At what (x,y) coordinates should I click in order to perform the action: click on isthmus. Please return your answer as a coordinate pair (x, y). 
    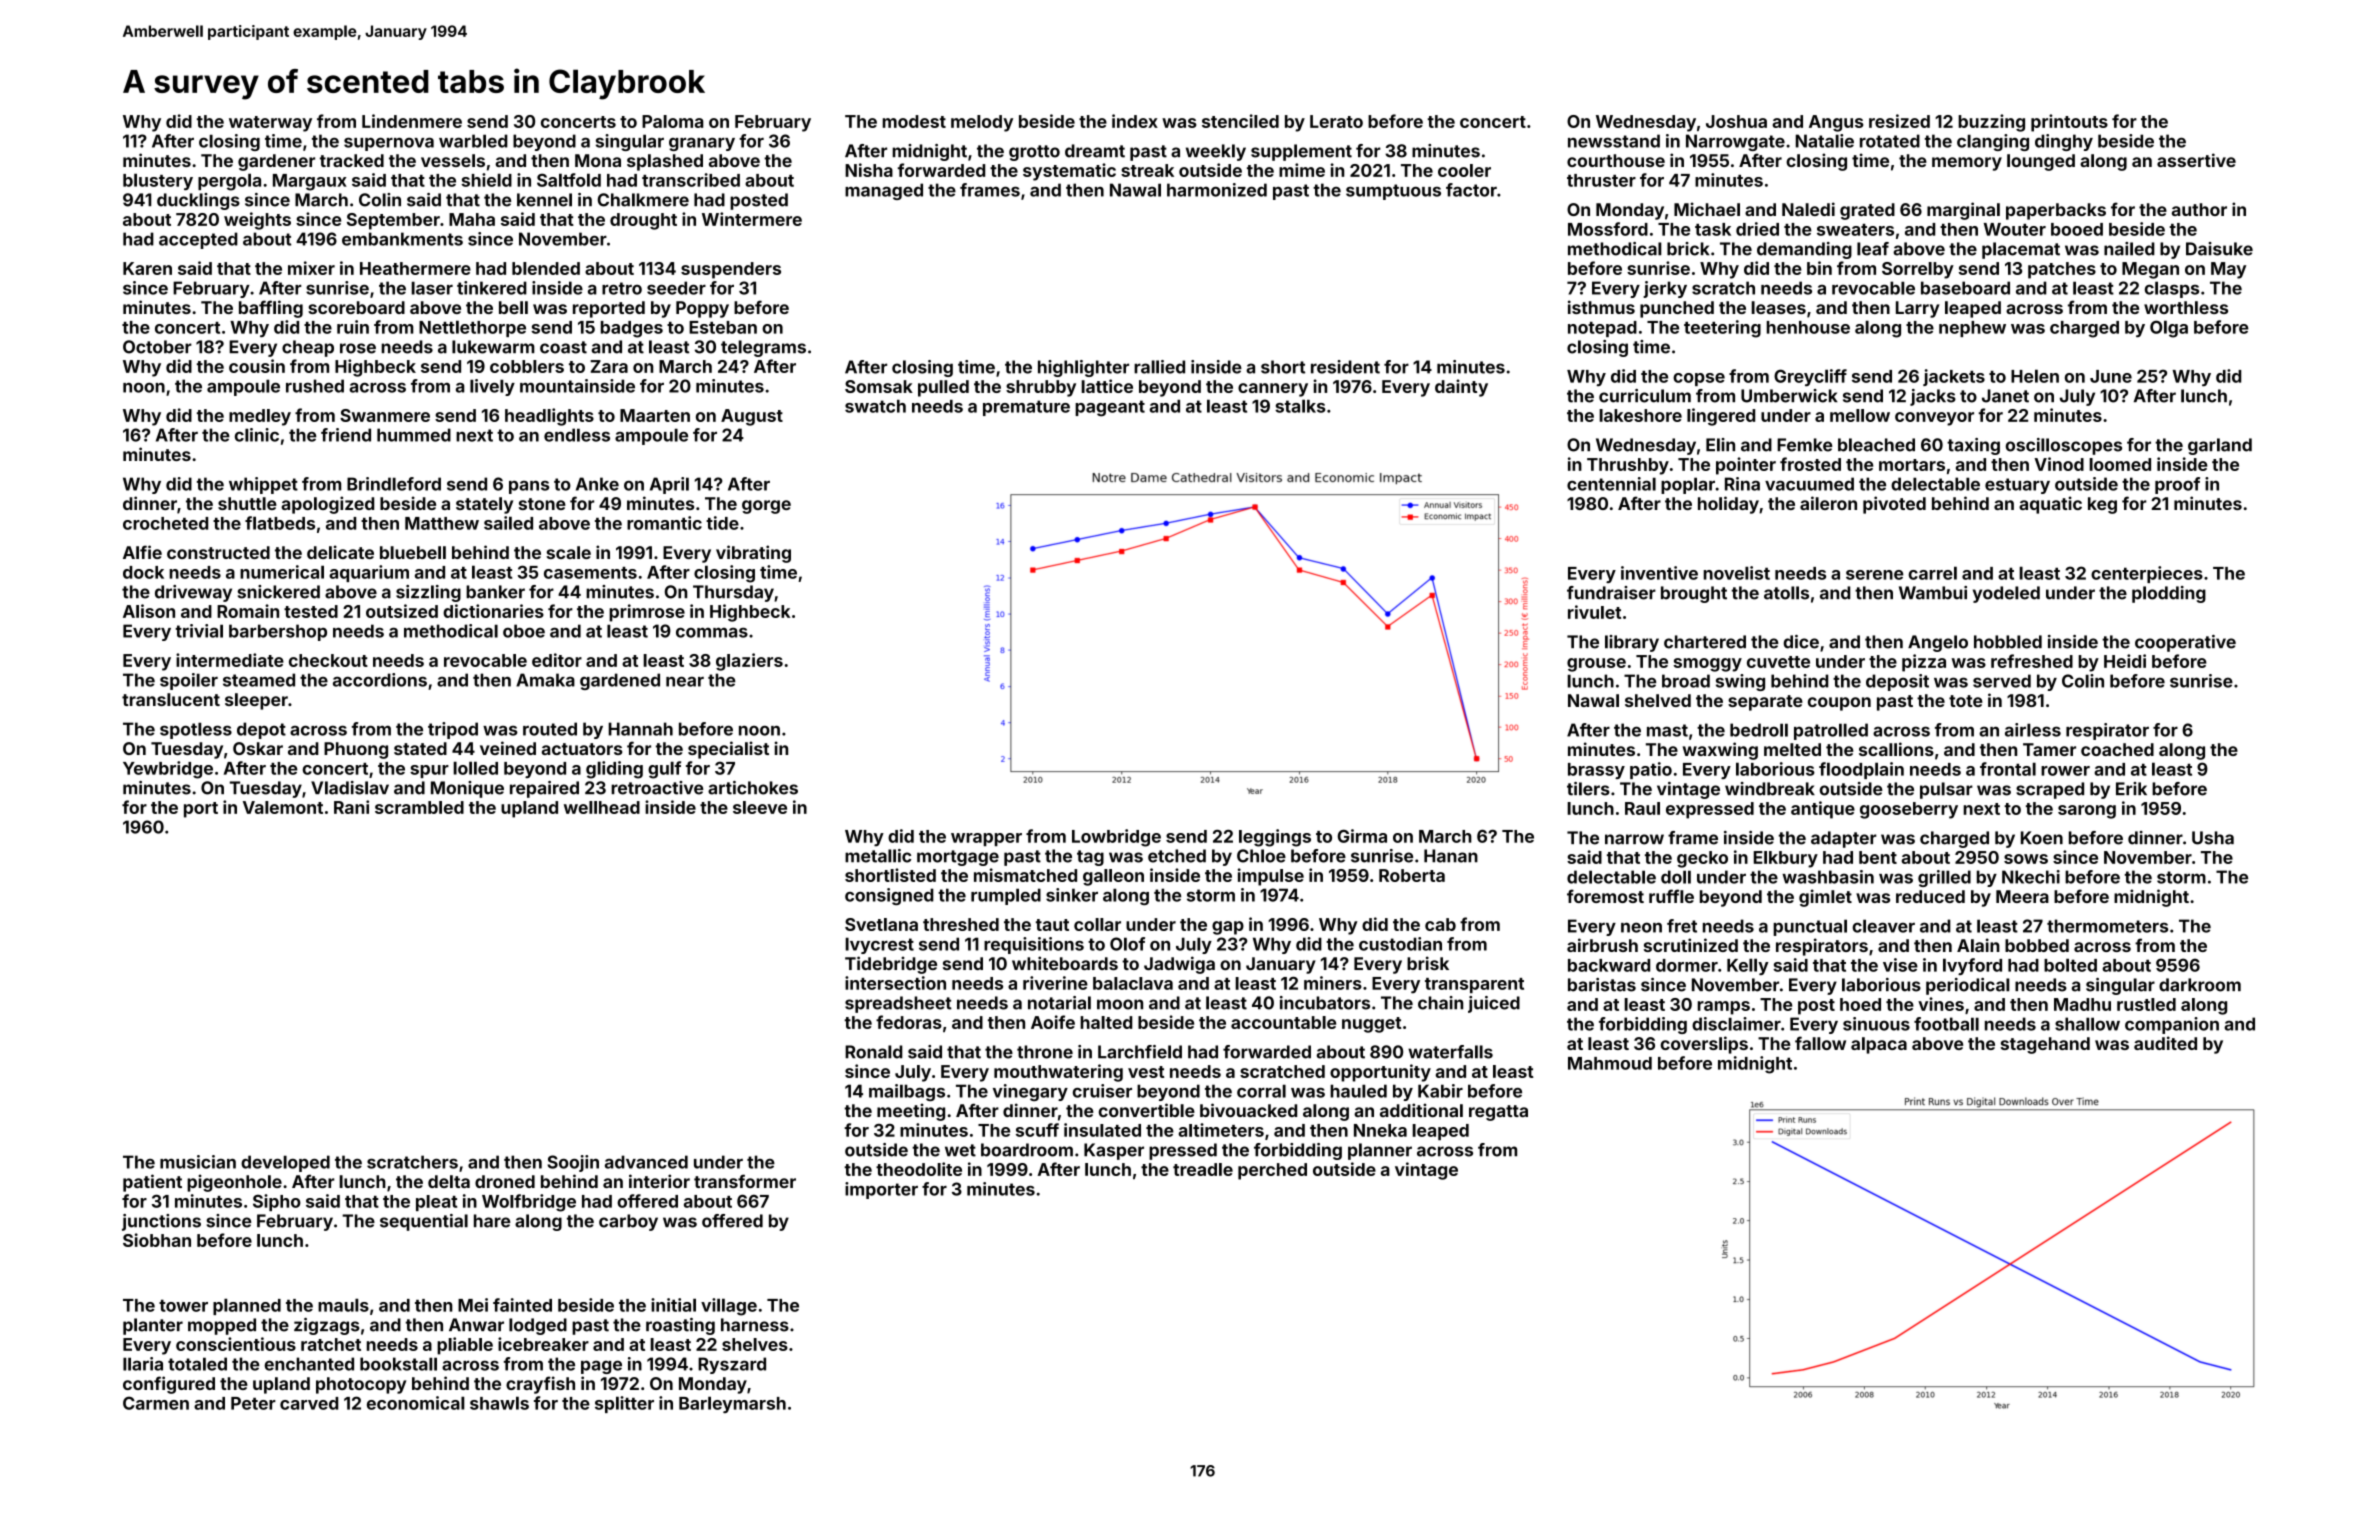
    Looking at the image, I should click on (1601, 307).
